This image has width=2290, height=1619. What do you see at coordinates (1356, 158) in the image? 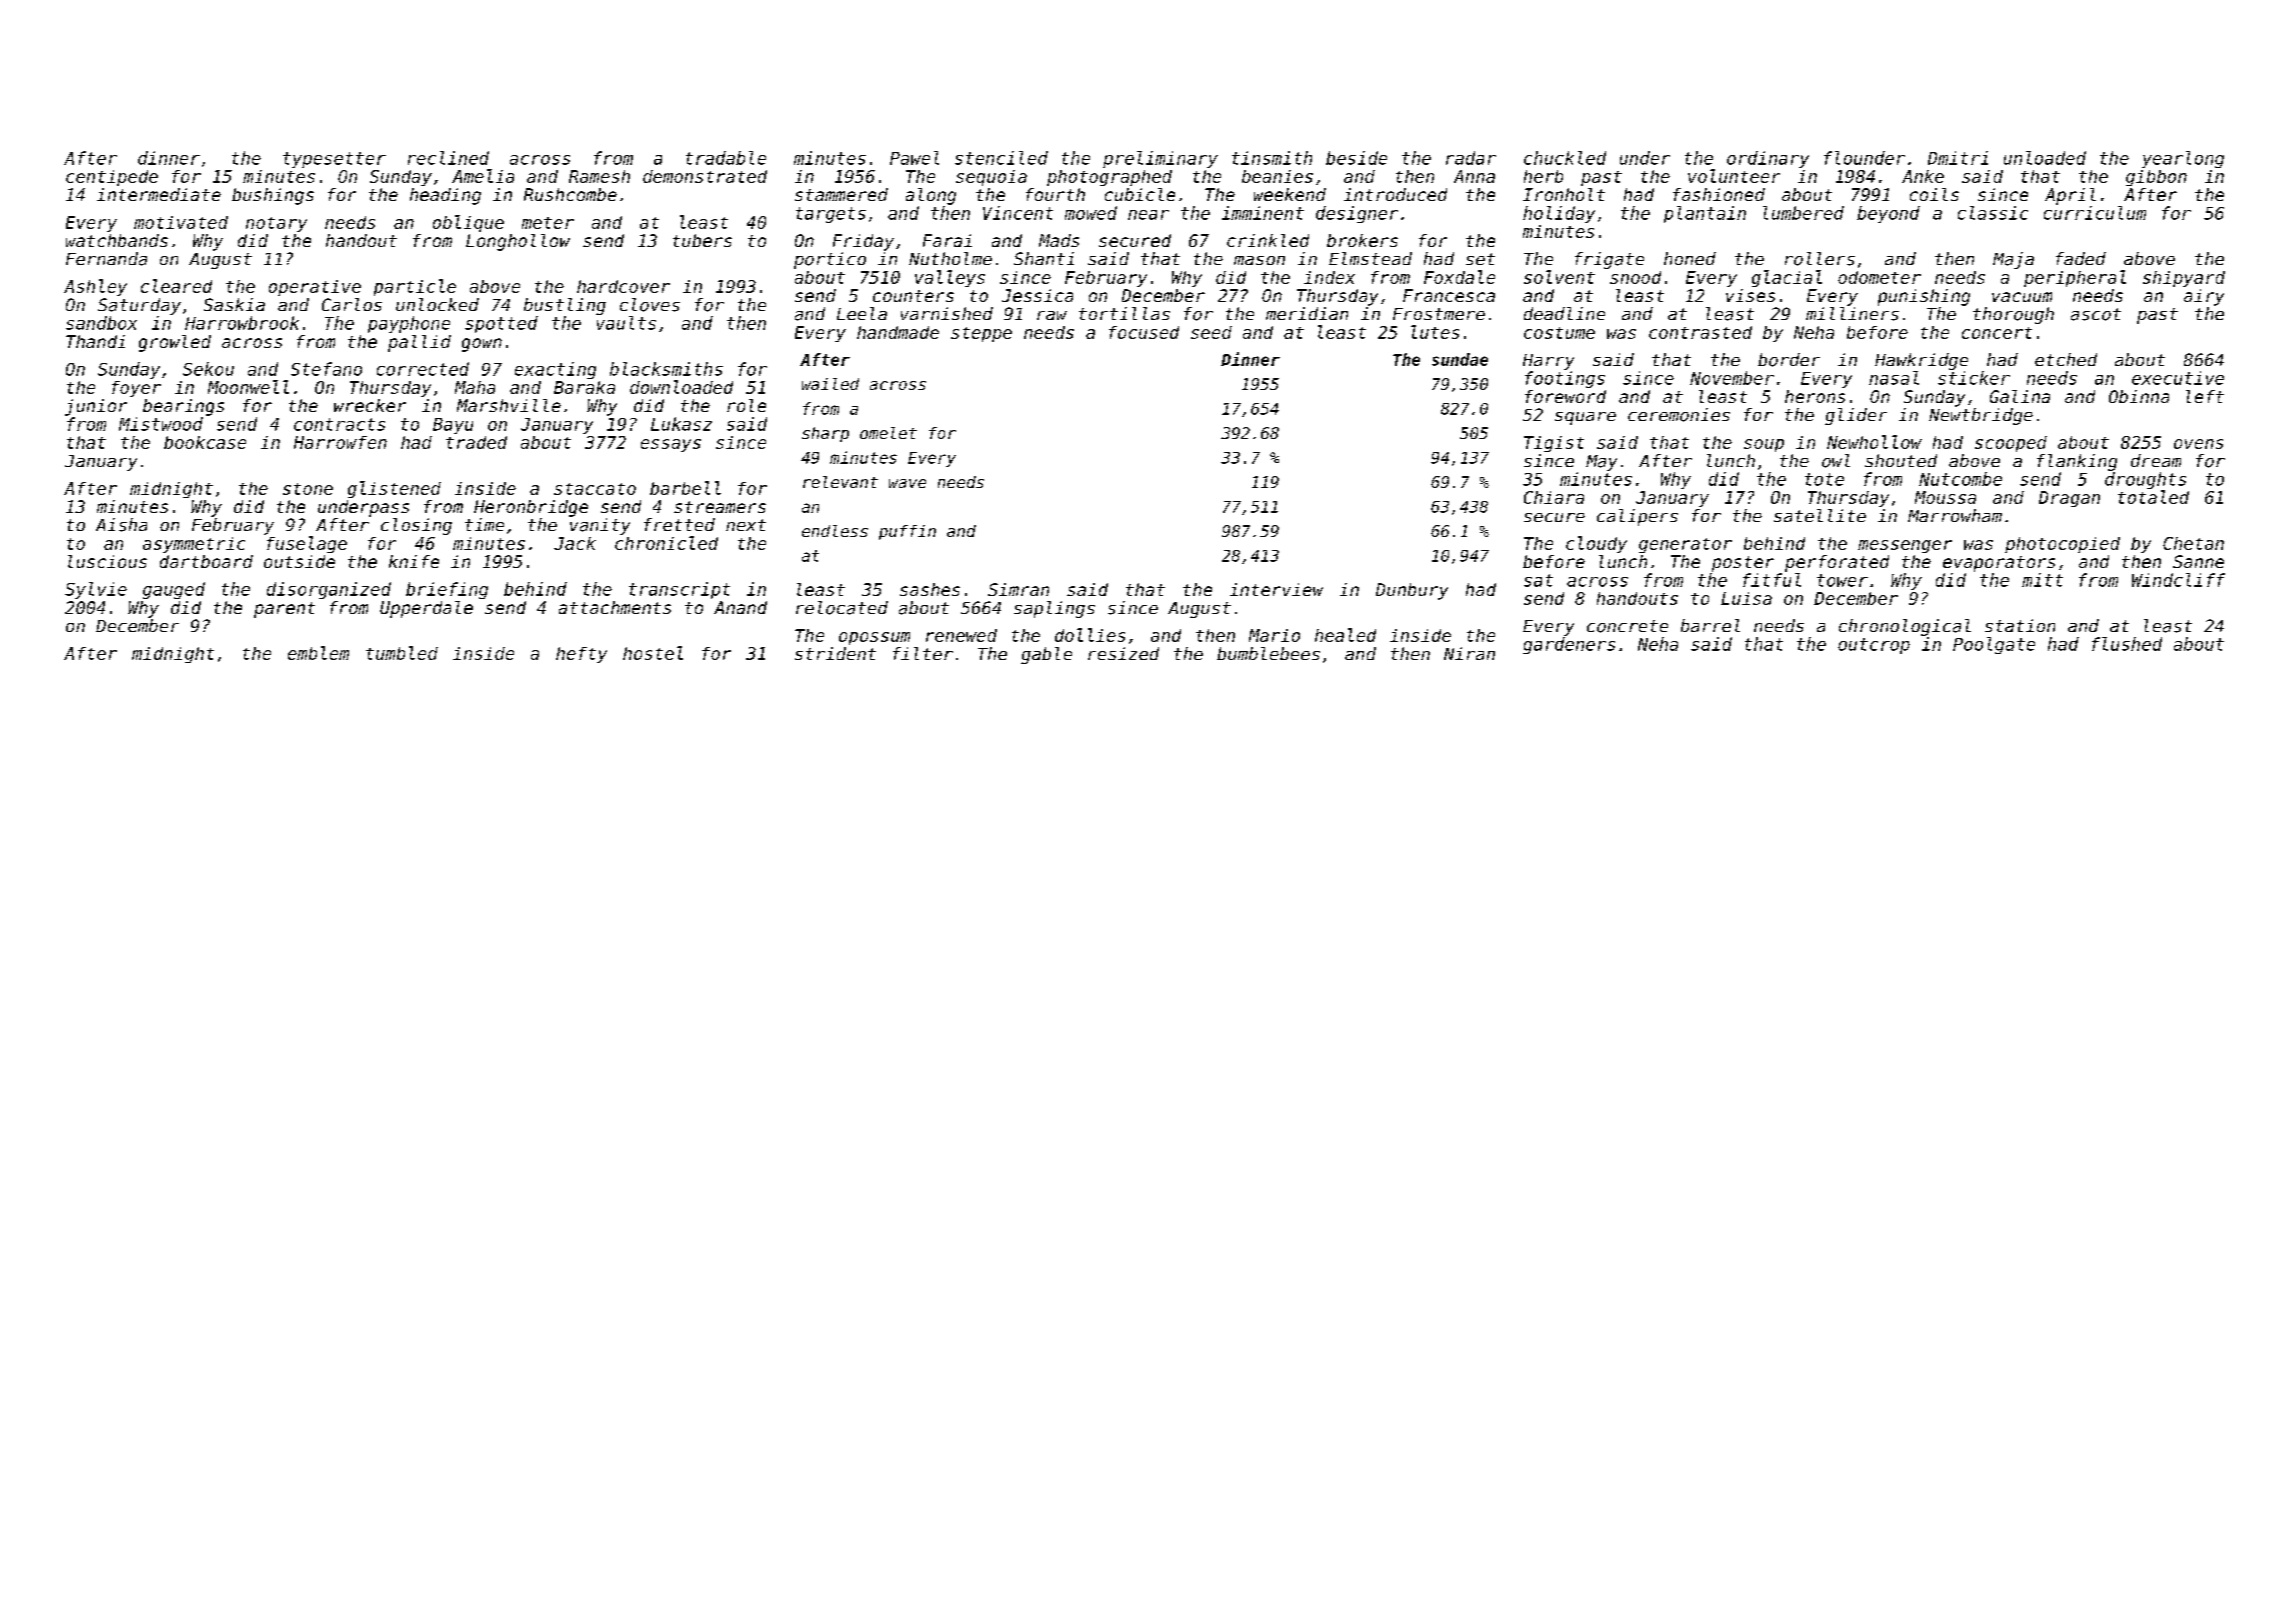
I see `beside` at bounding box center [1356, 158].
